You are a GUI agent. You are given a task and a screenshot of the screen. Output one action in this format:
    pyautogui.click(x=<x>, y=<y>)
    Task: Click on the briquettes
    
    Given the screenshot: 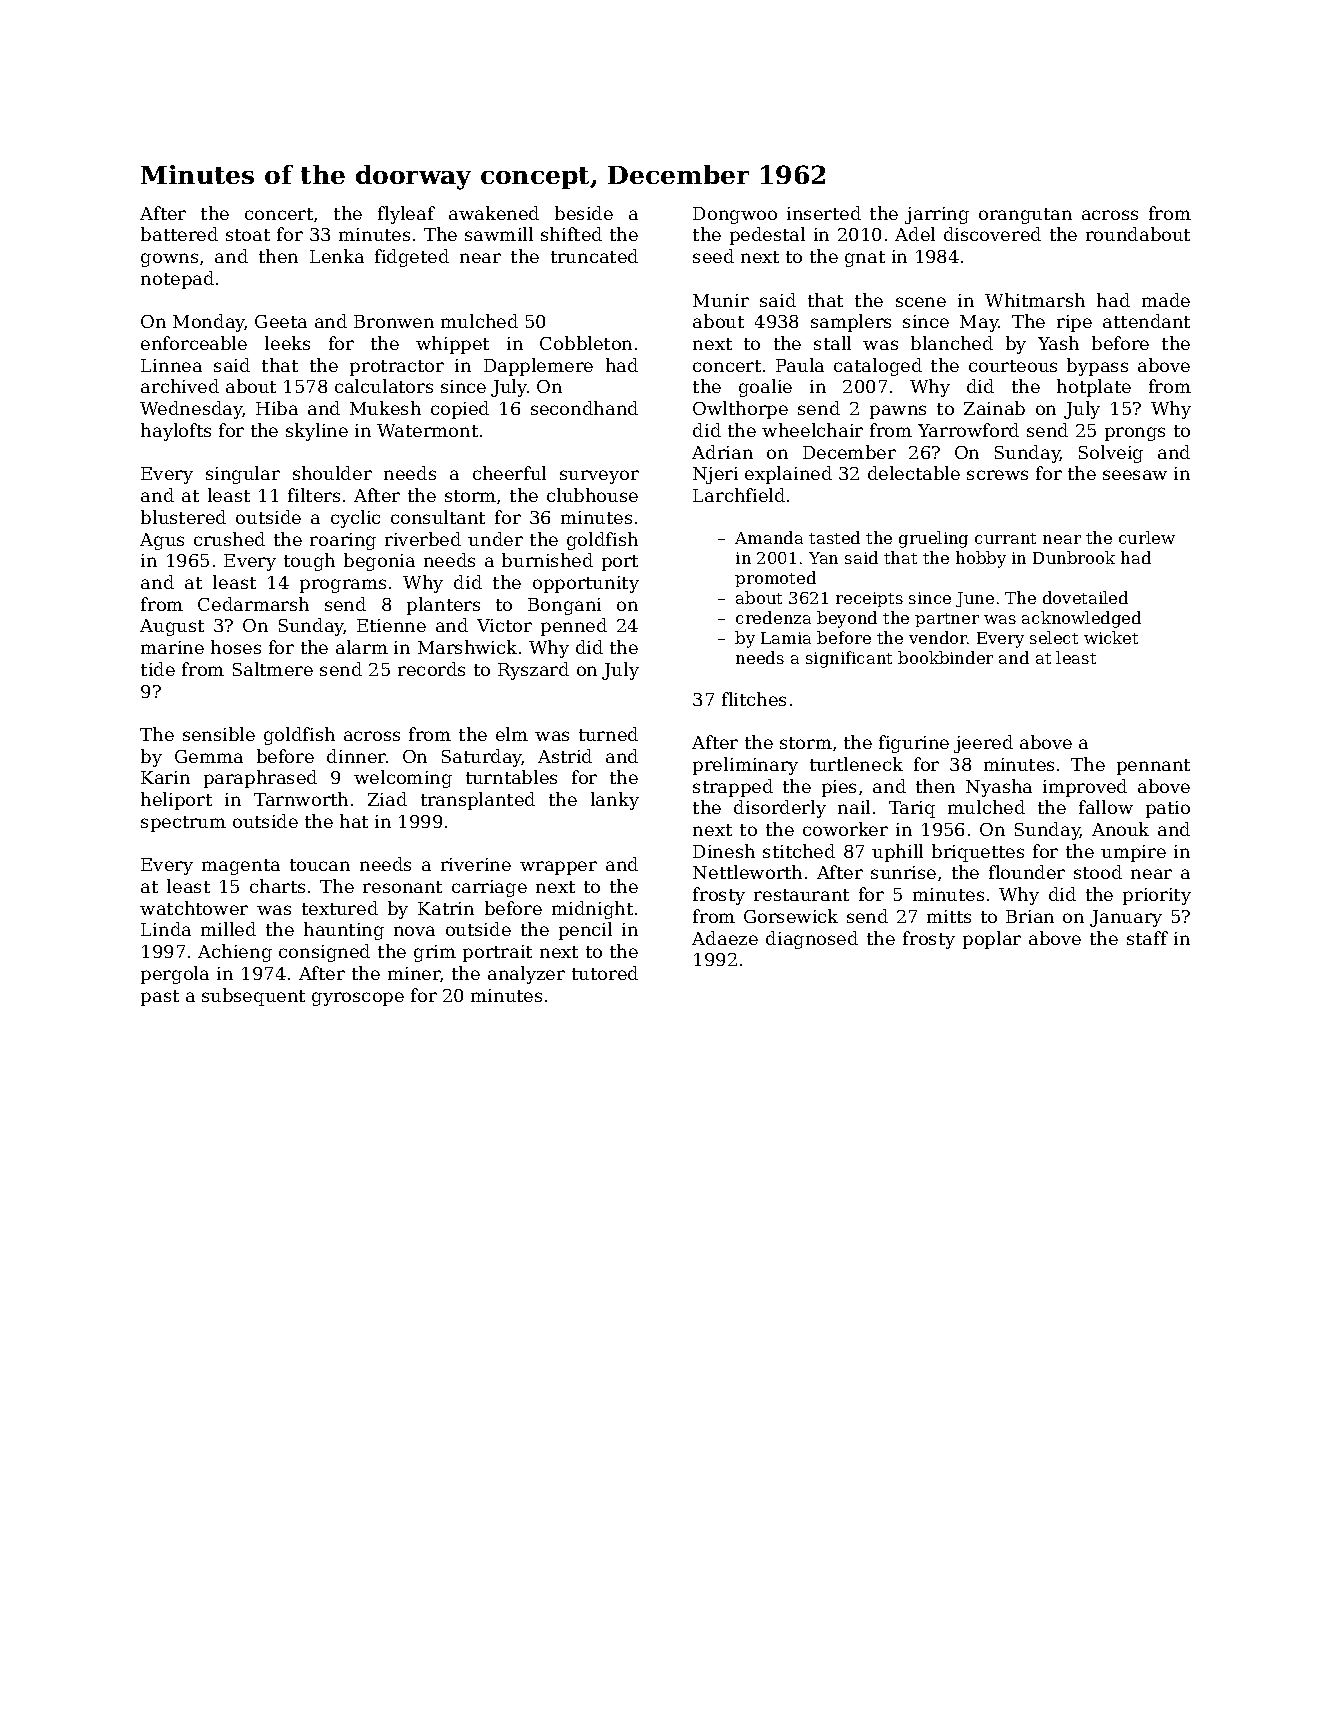 What is the action you would take?
    pyautogui.click(x=978, y=853)
